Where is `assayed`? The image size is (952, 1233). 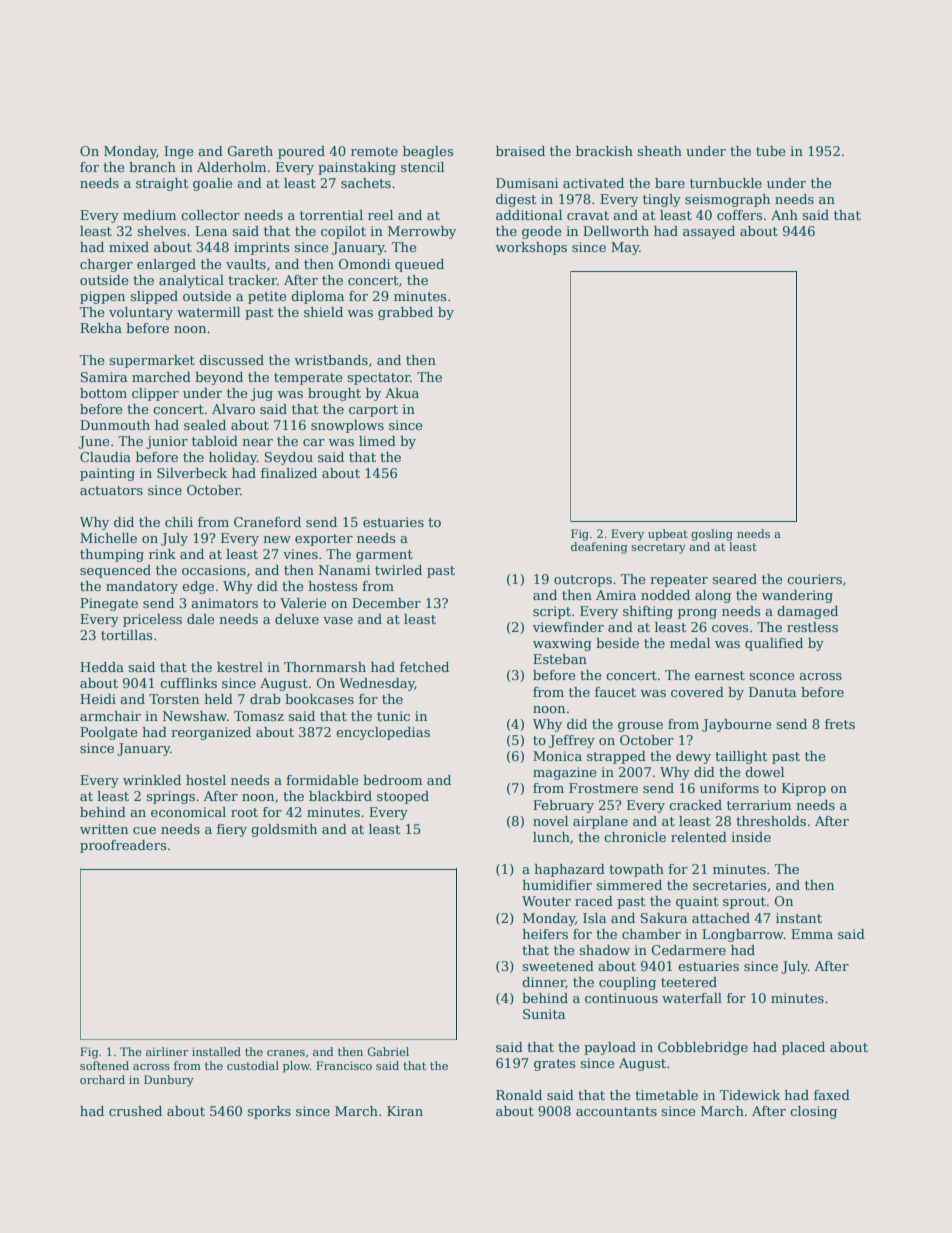 assayed is located at coordinates (709, 232).
